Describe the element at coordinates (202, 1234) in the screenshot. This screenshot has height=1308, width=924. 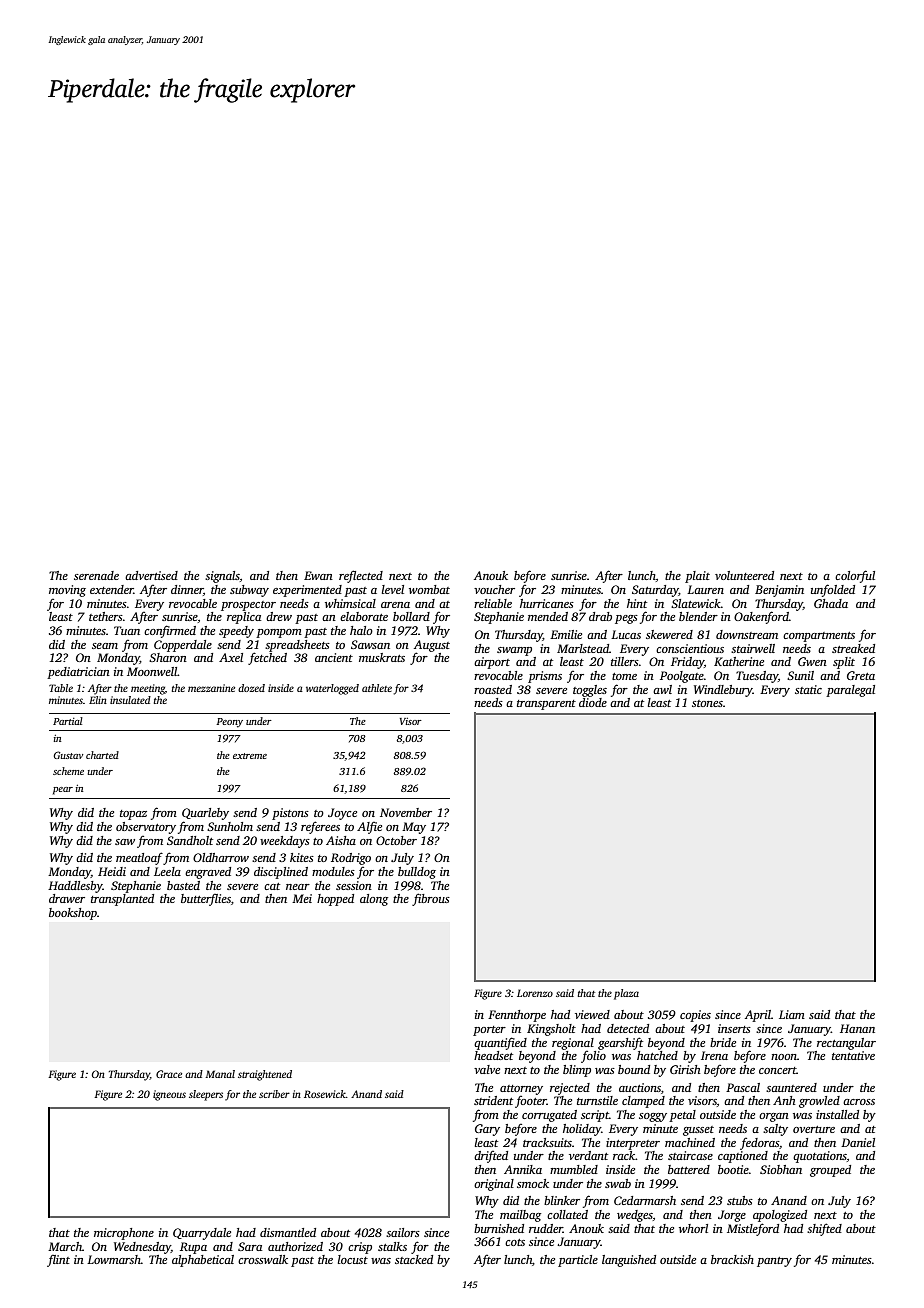
I see `Quarrydale` at that location.
